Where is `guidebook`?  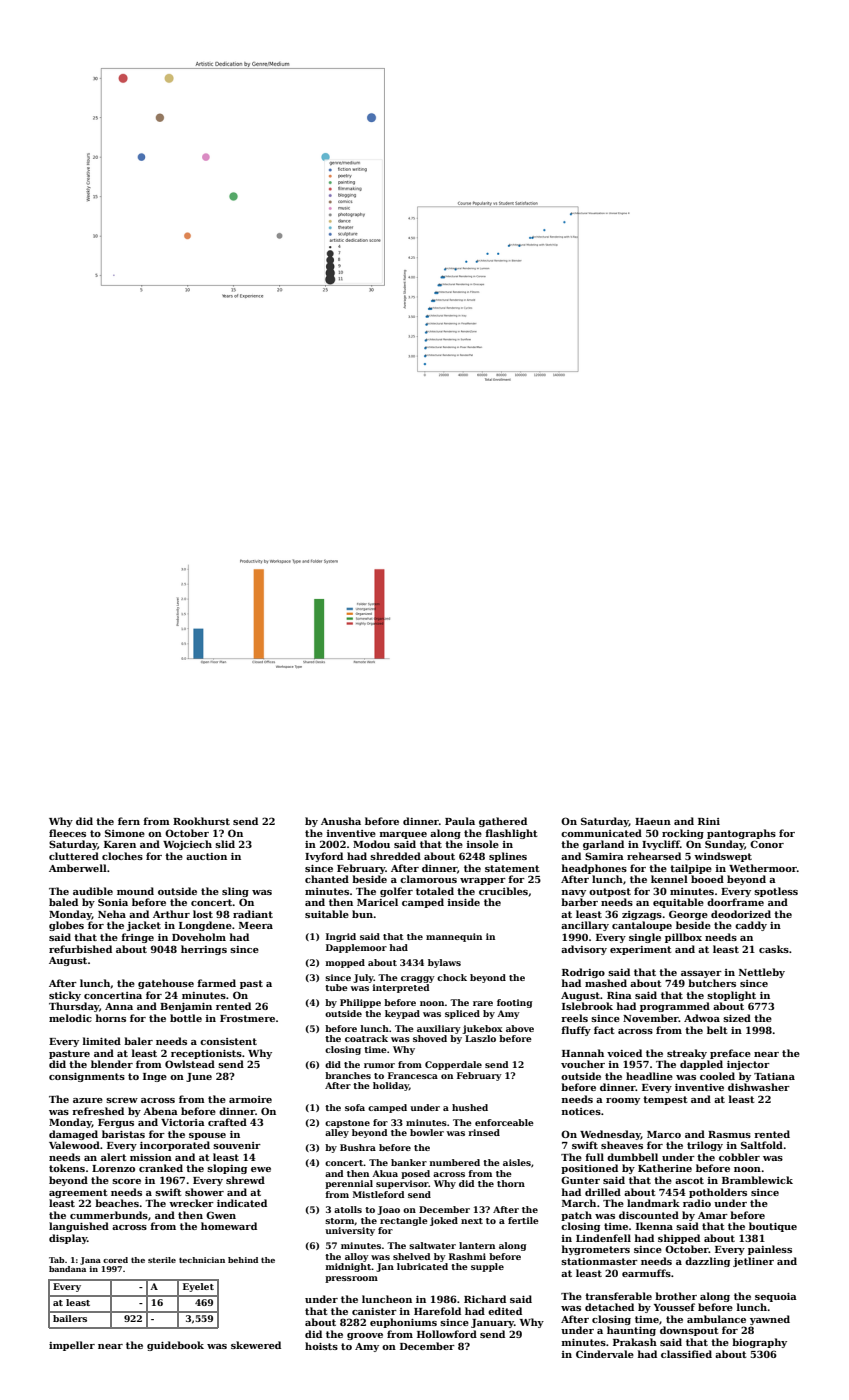 guidebook is located at coordinates (175, 1346).
